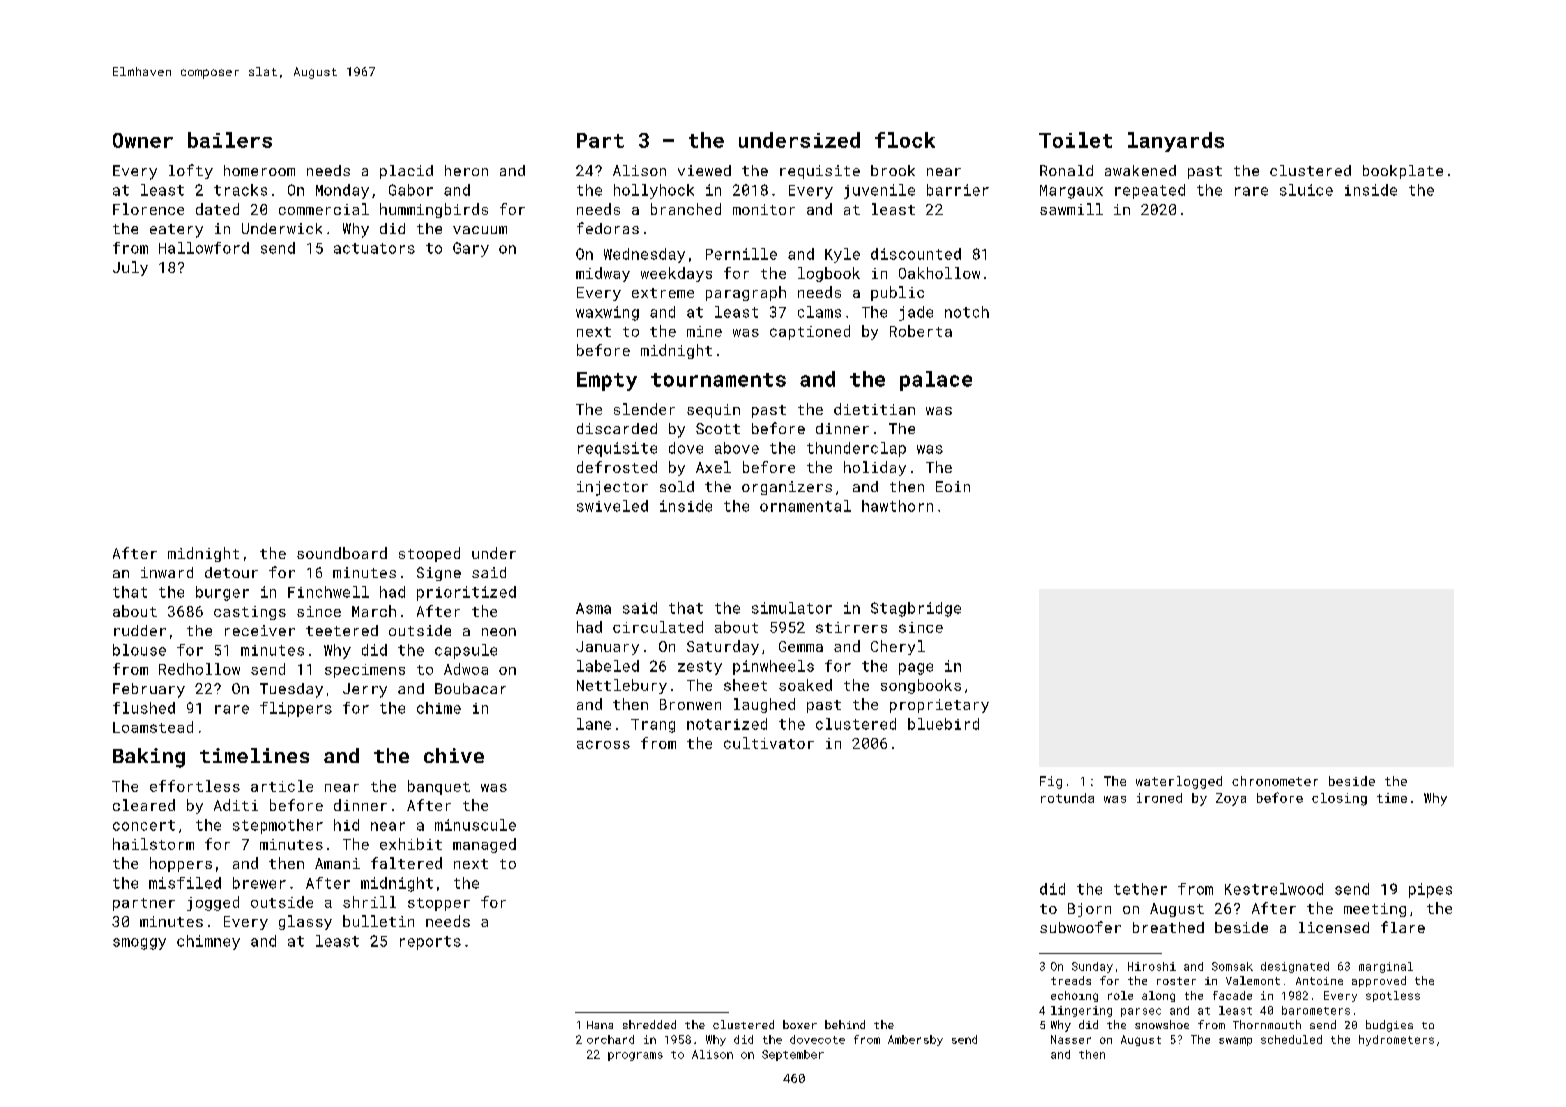  Describe the element at coordinates (466, 170) in the screenshot. I see `heron` at that location.
